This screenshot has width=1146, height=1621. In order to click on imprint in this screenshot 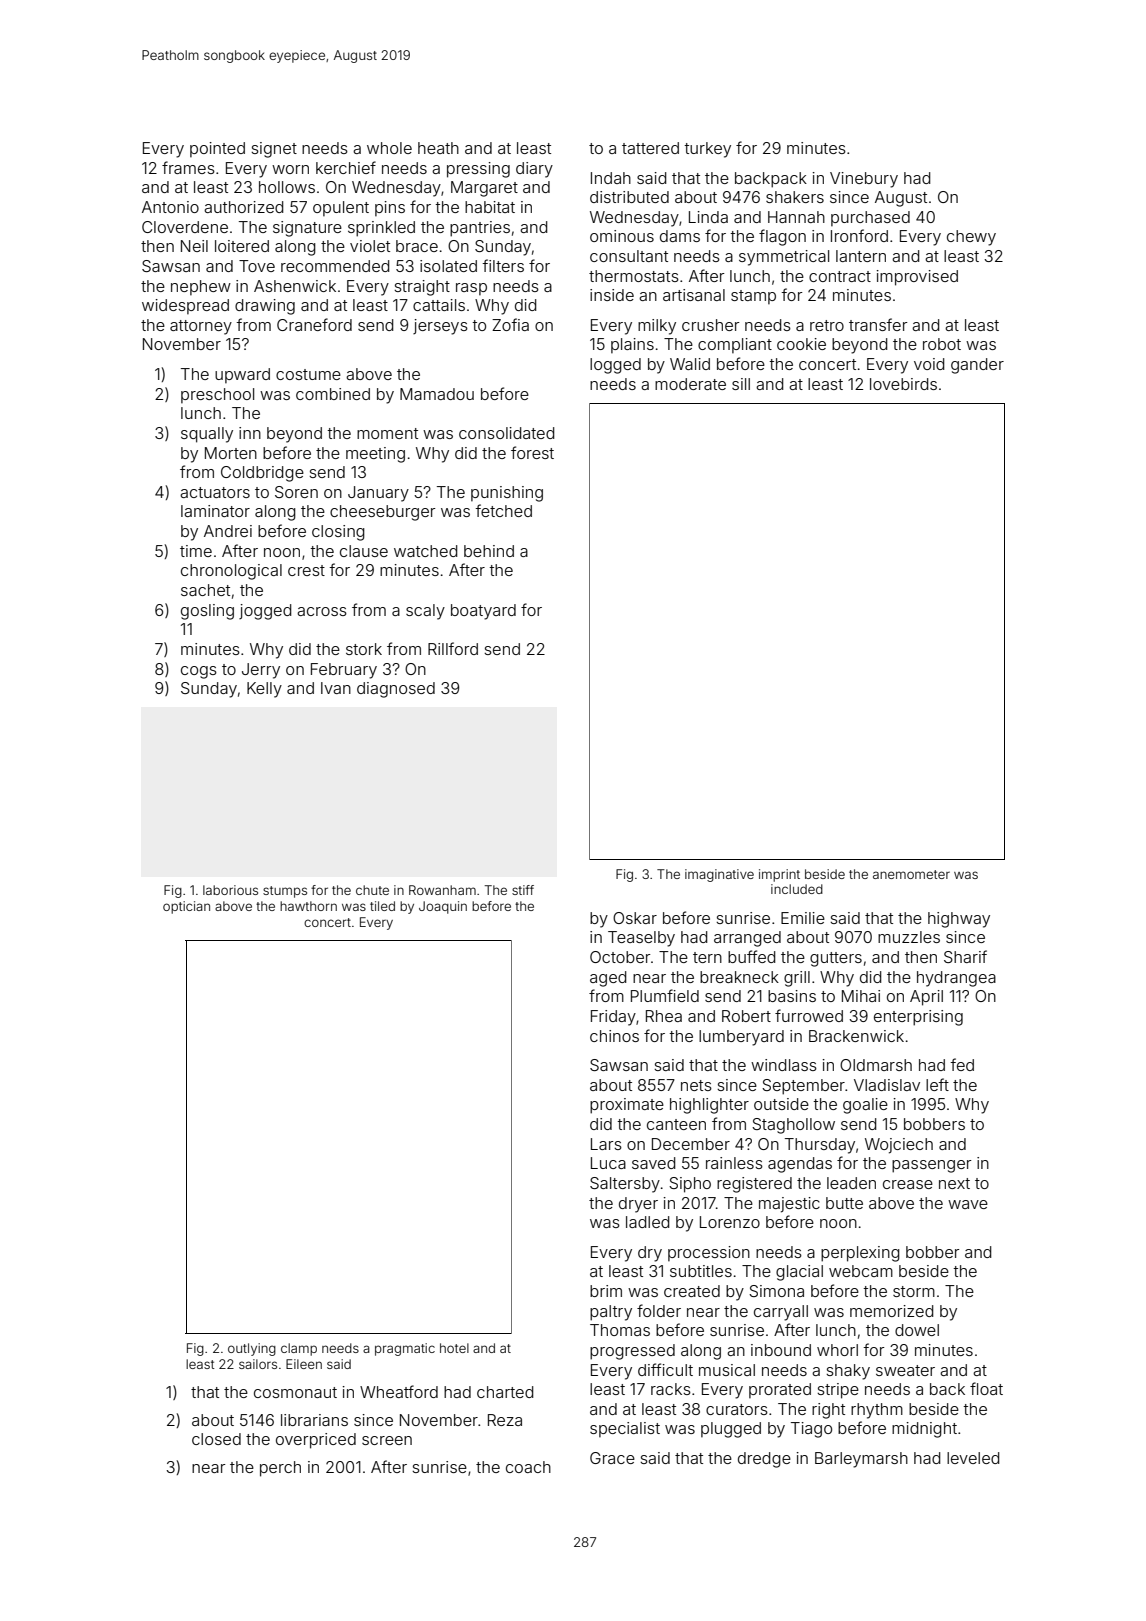, I will do `click(779, 875)`.
